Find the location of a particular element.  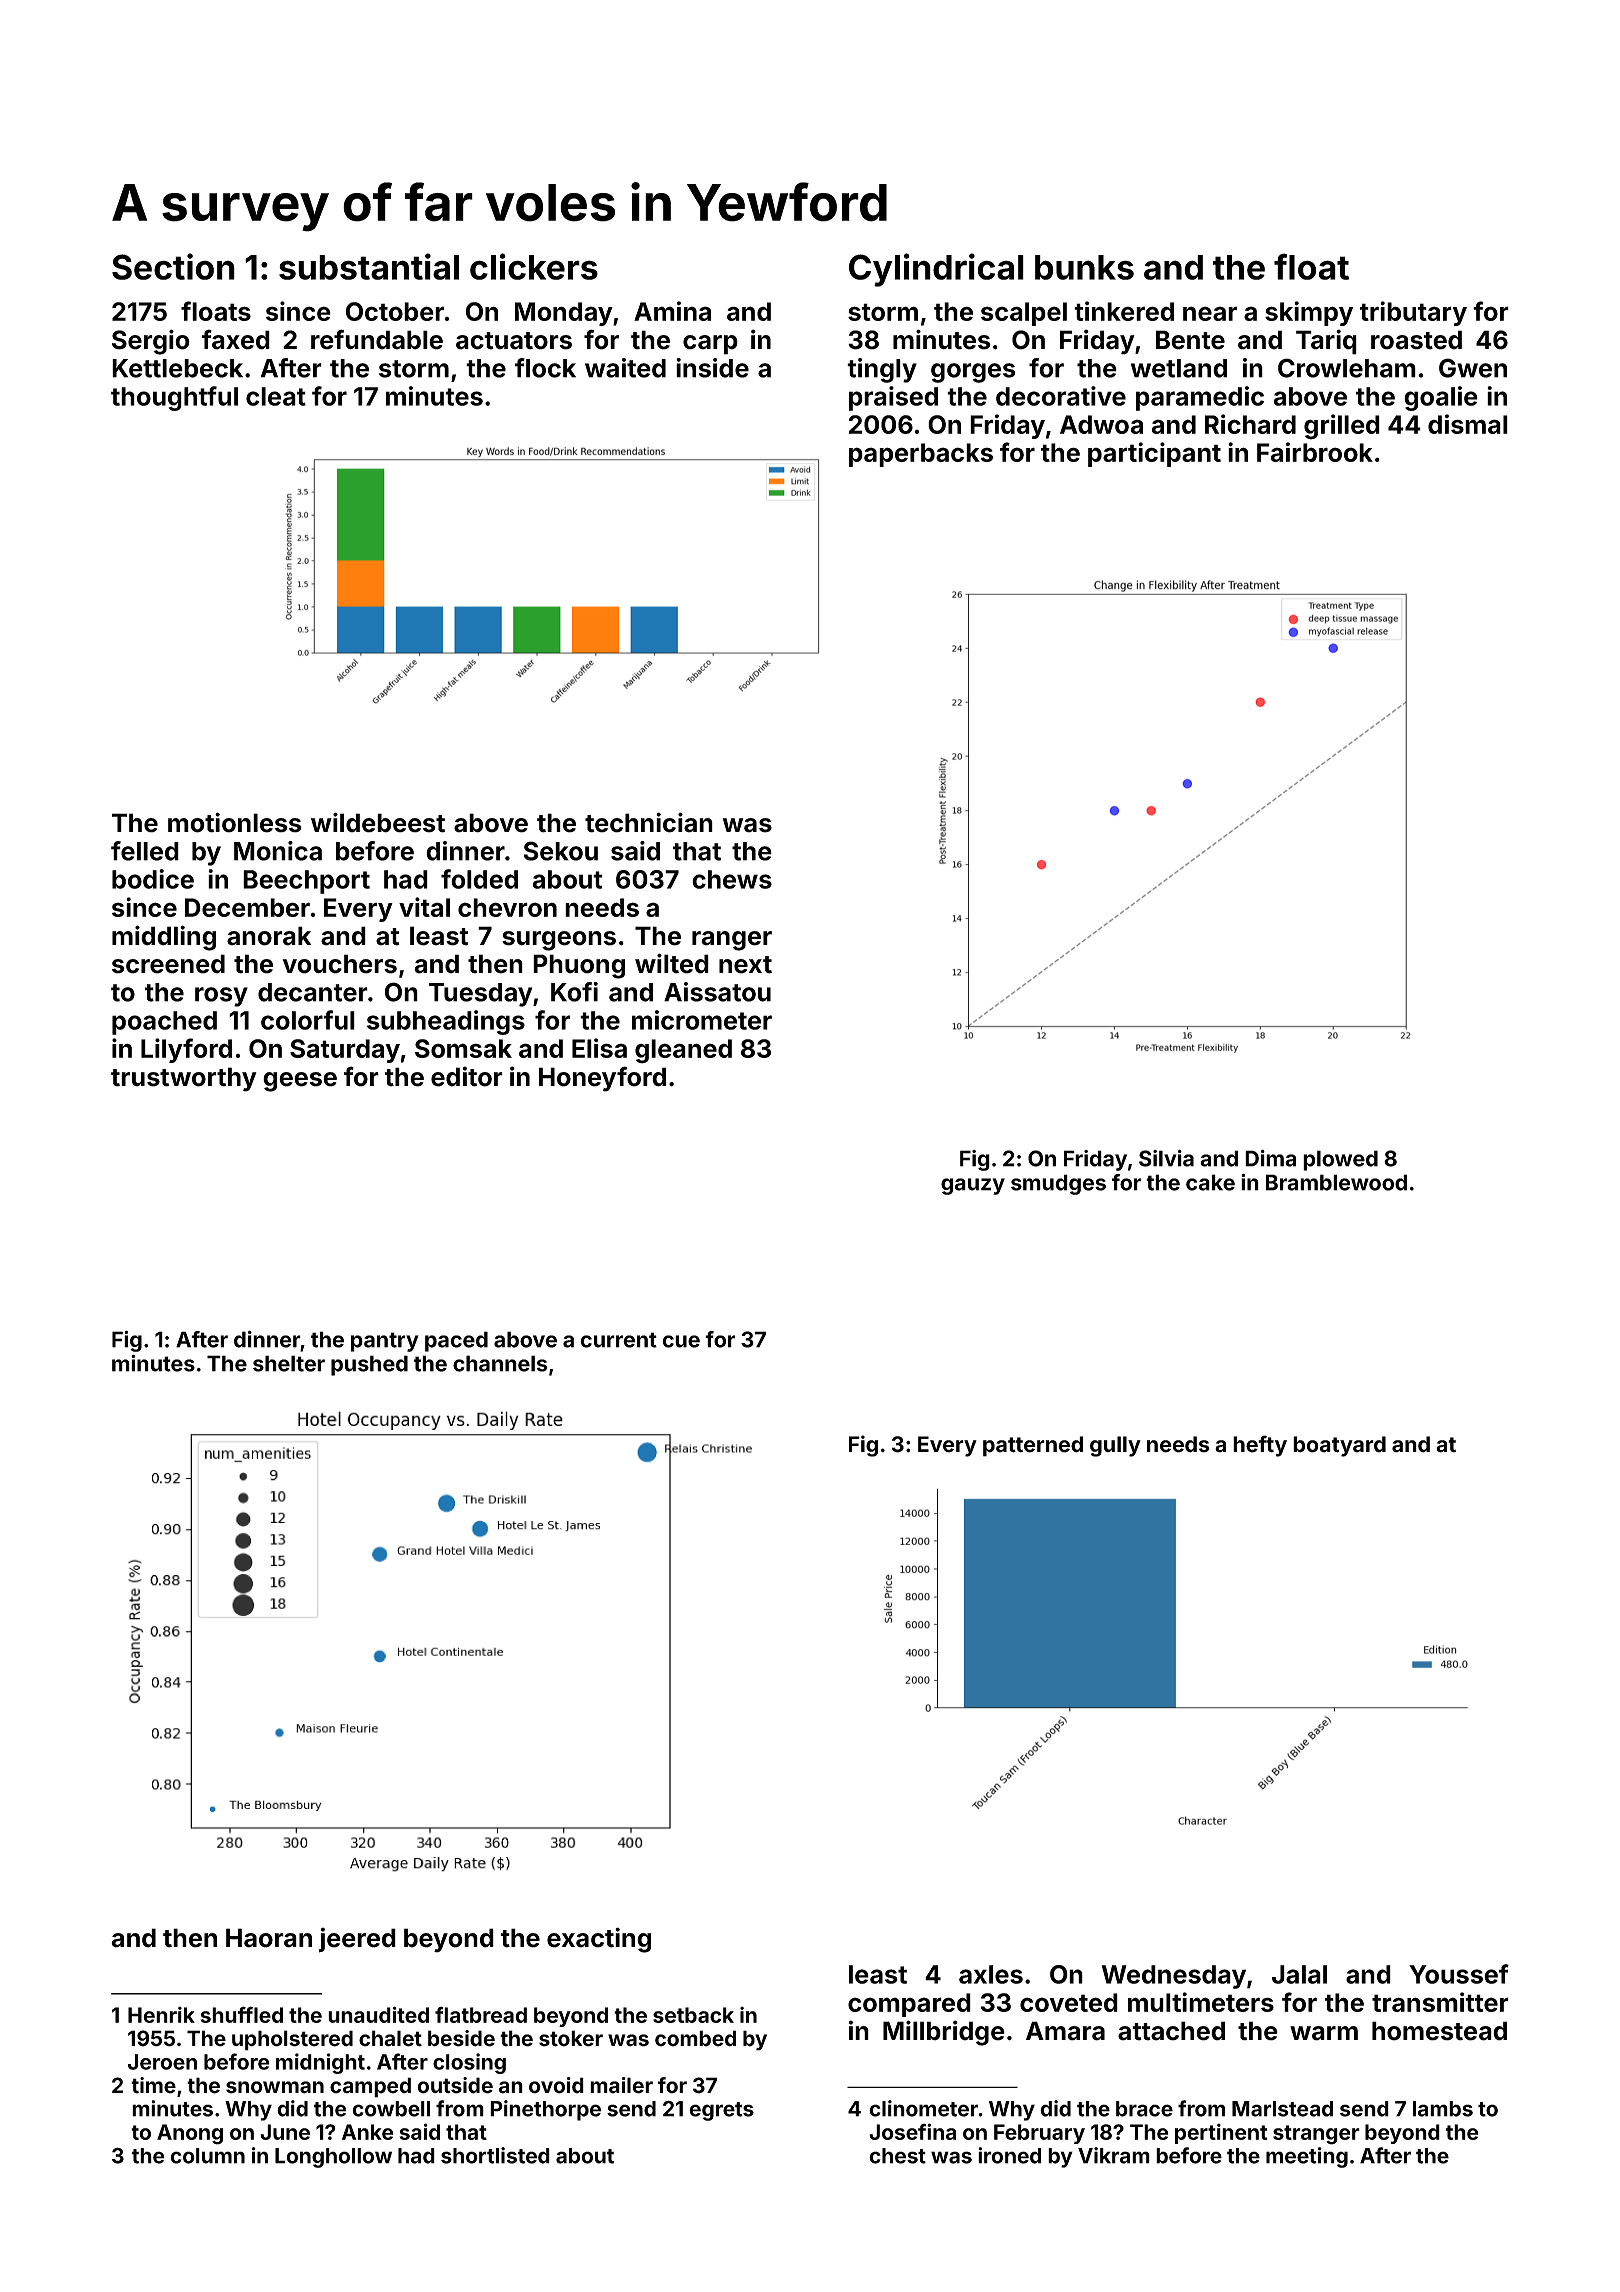

plowed is located at coordinates (1340, 1160).
